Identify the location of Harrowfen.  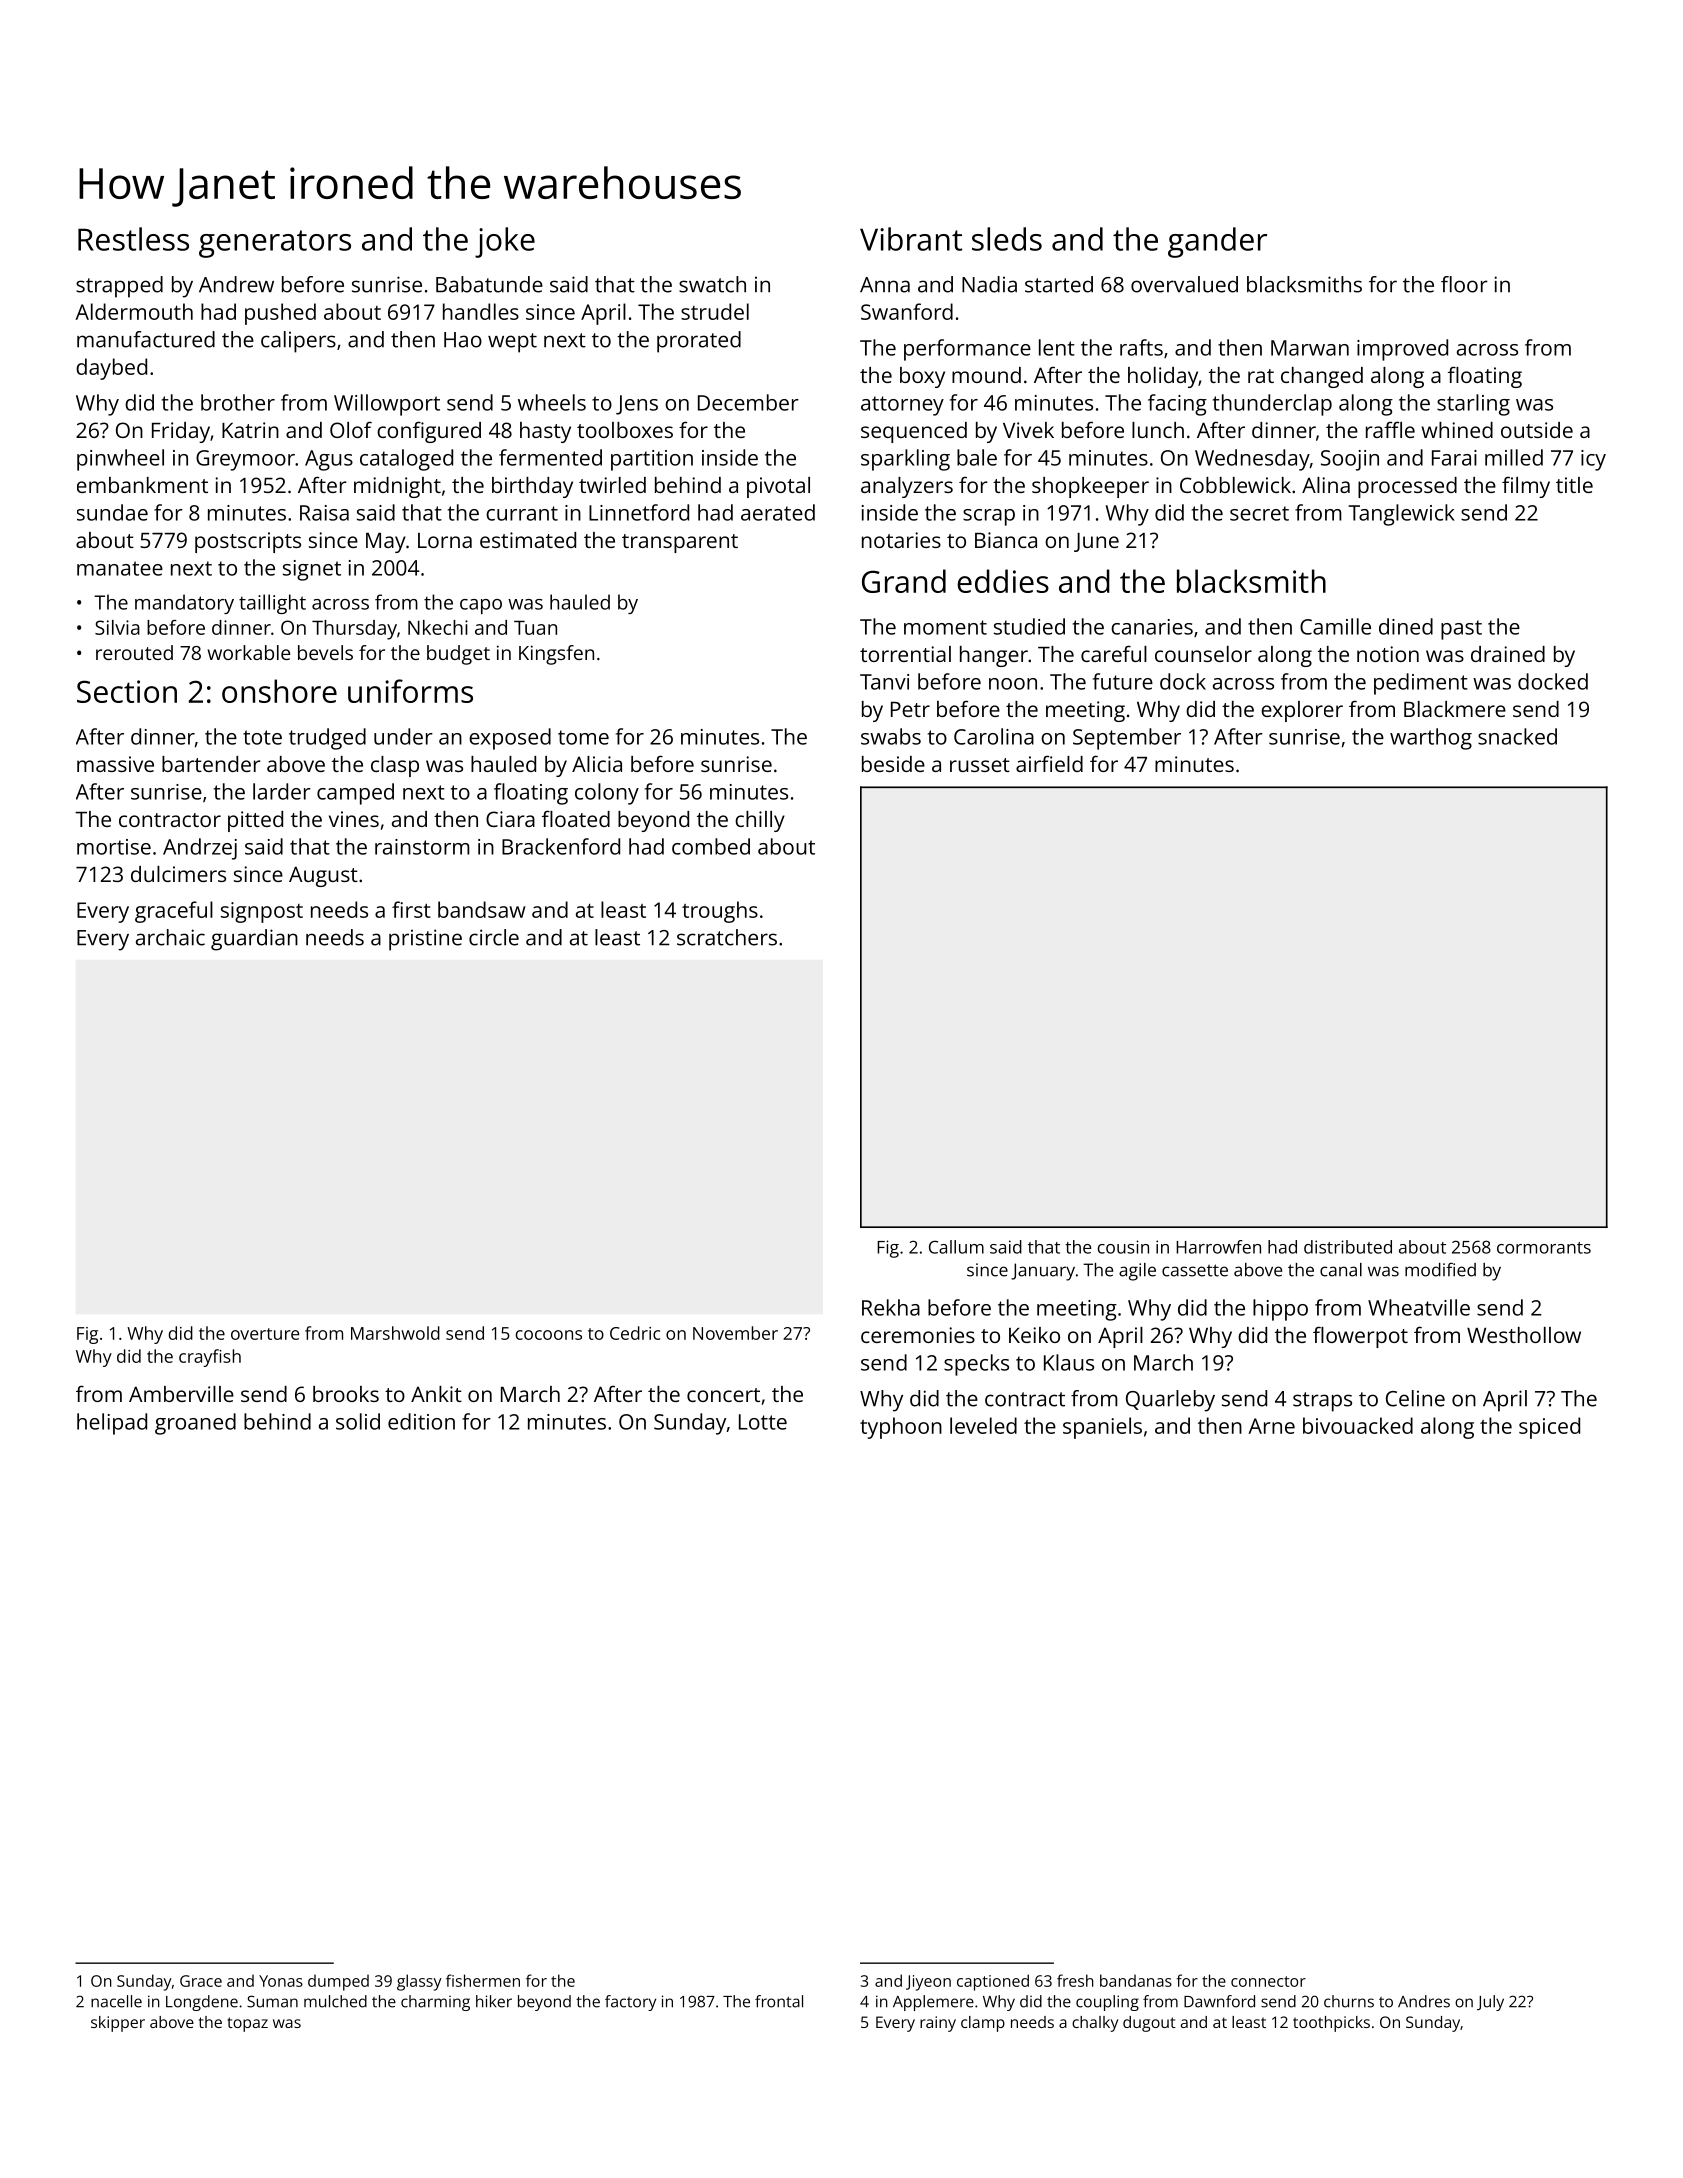
(1218, 1247).
